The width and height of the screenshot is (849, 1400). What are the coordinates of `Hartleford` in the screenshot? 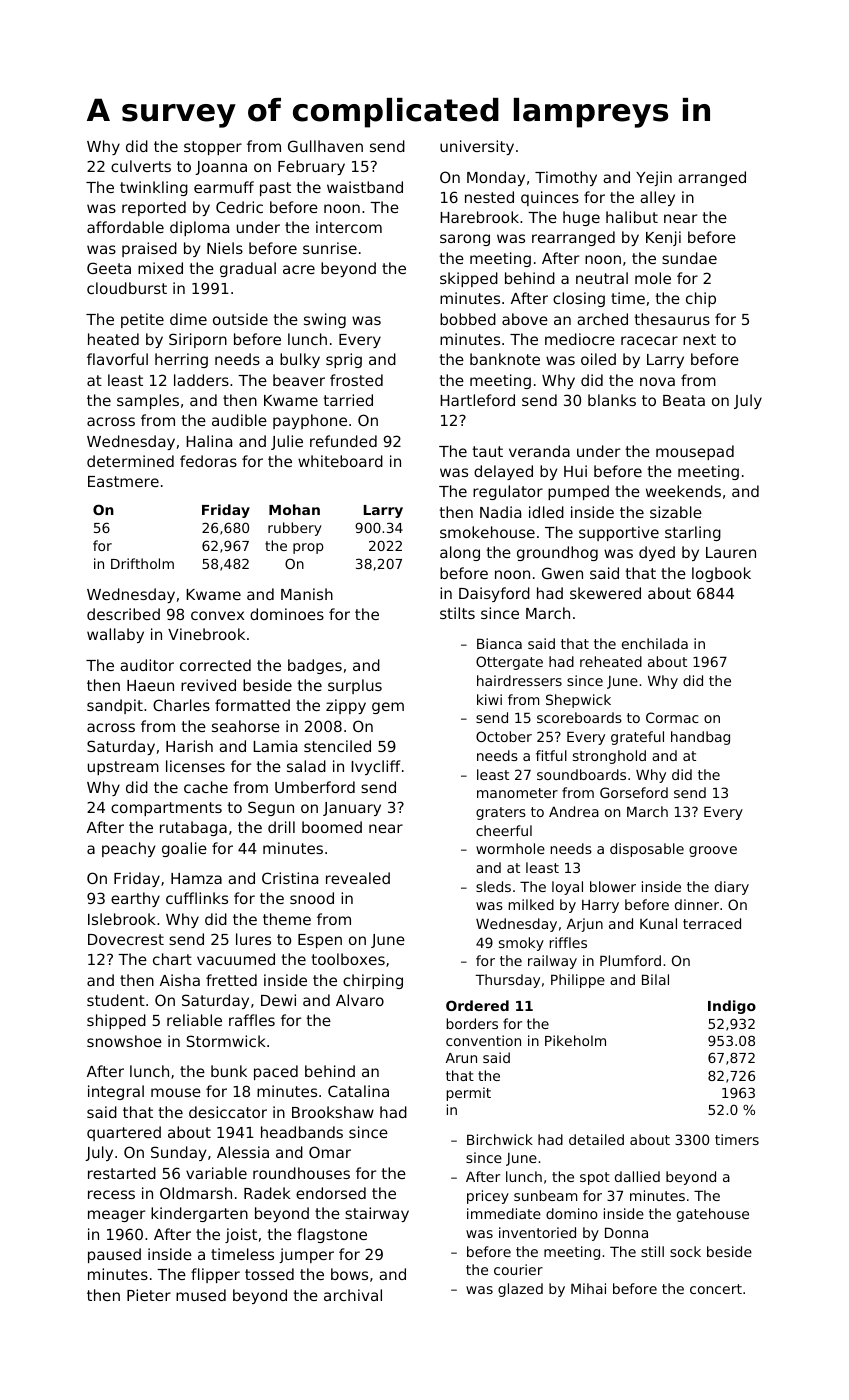 It's located at (477, 400).
